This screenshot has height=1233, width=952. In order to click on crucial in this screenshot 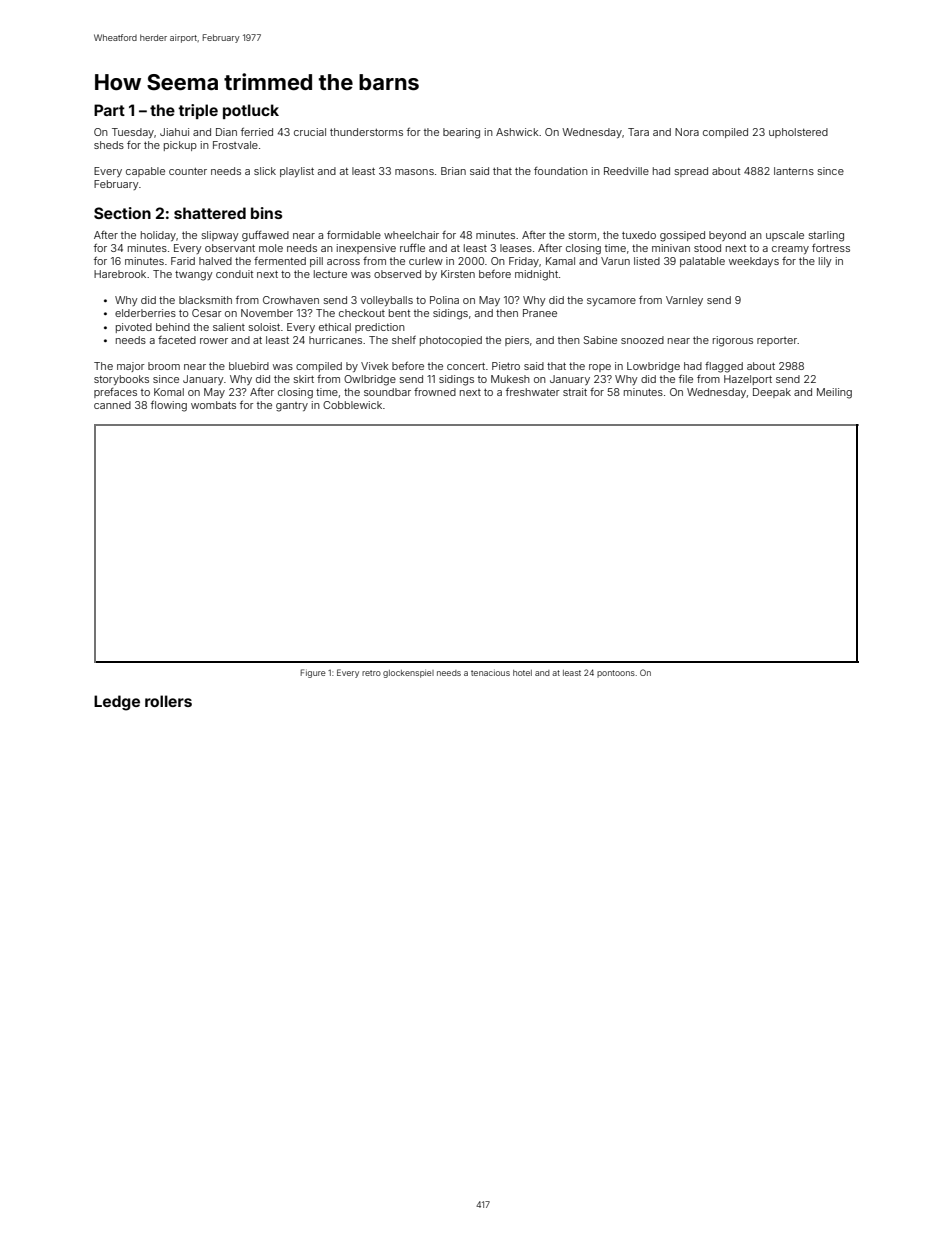, I will do `click(310, 132)`.
